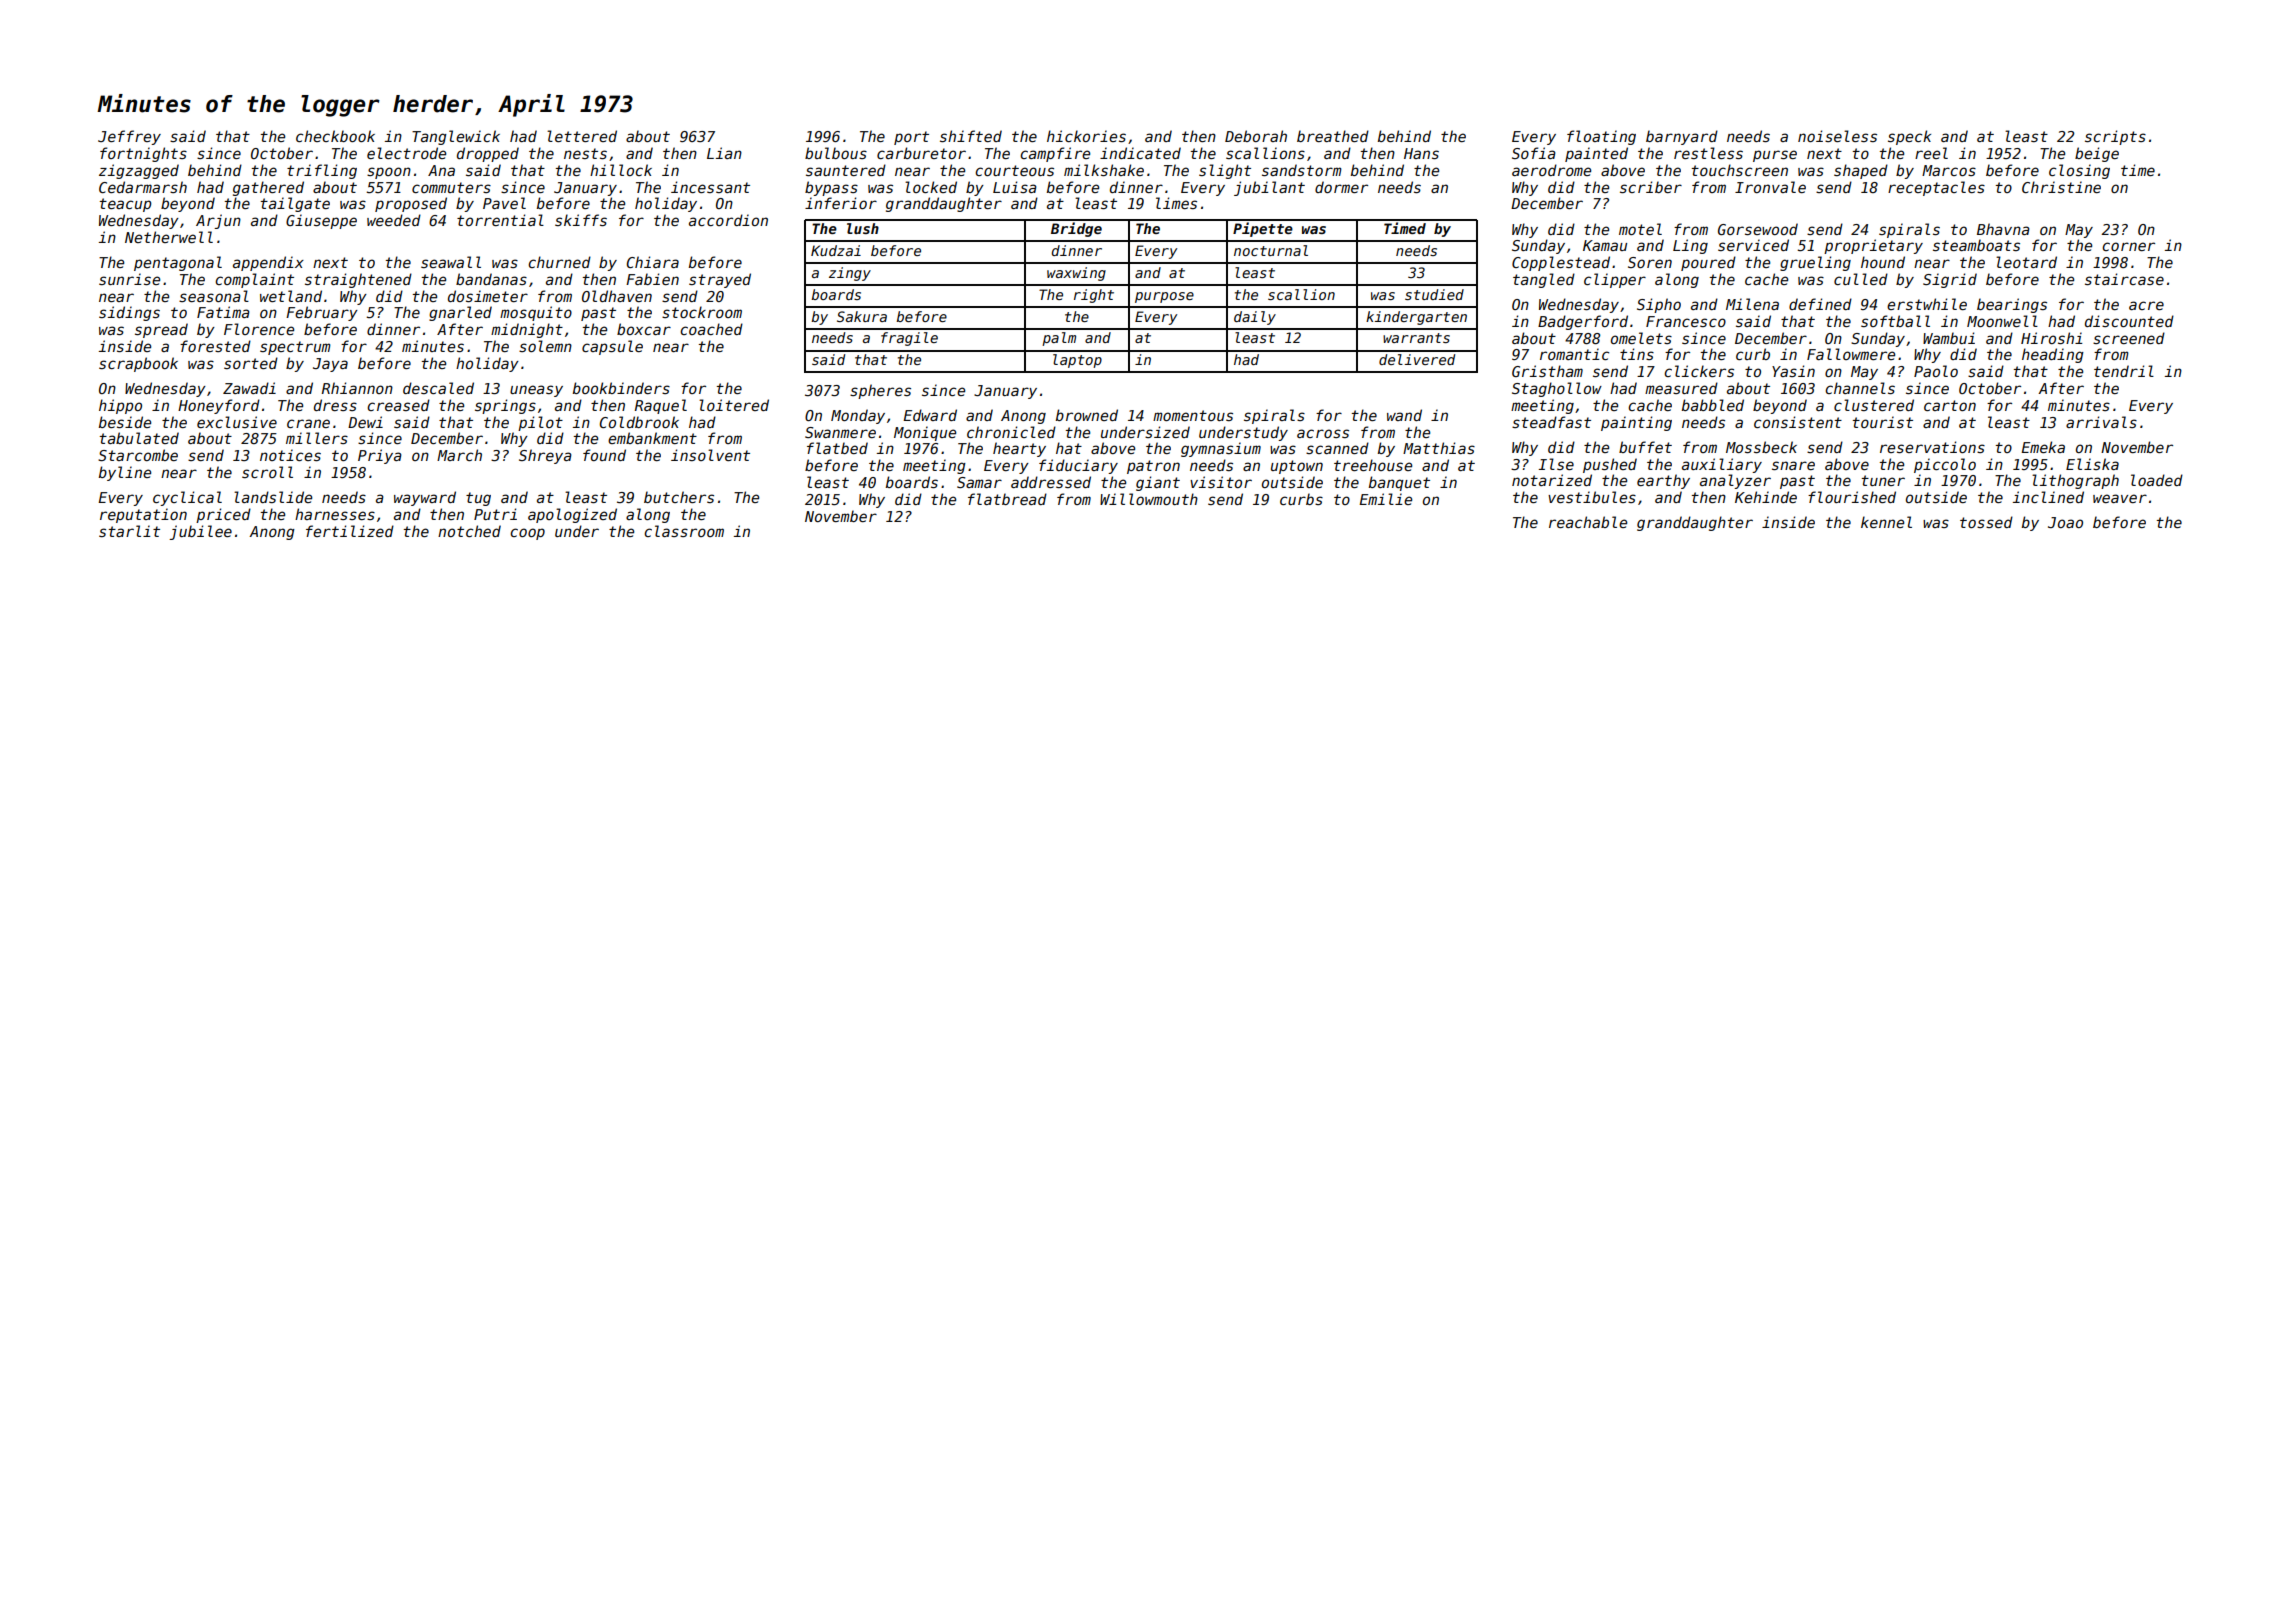  Describe the element at coordinates (2065, 522) in the screenshot. I see `Joao` at that location.
